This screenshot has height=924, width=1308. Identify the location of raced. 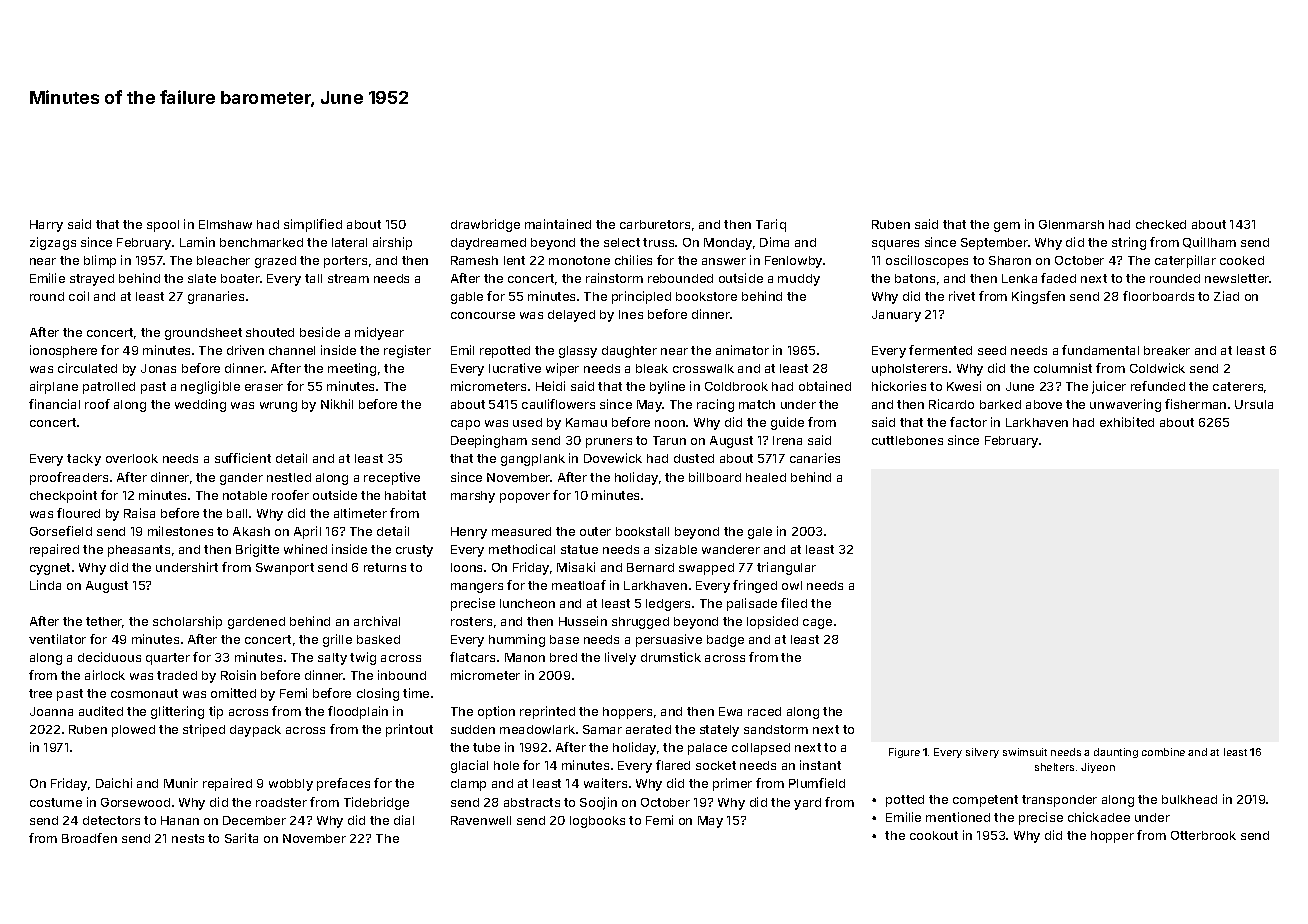
(764, 711).
